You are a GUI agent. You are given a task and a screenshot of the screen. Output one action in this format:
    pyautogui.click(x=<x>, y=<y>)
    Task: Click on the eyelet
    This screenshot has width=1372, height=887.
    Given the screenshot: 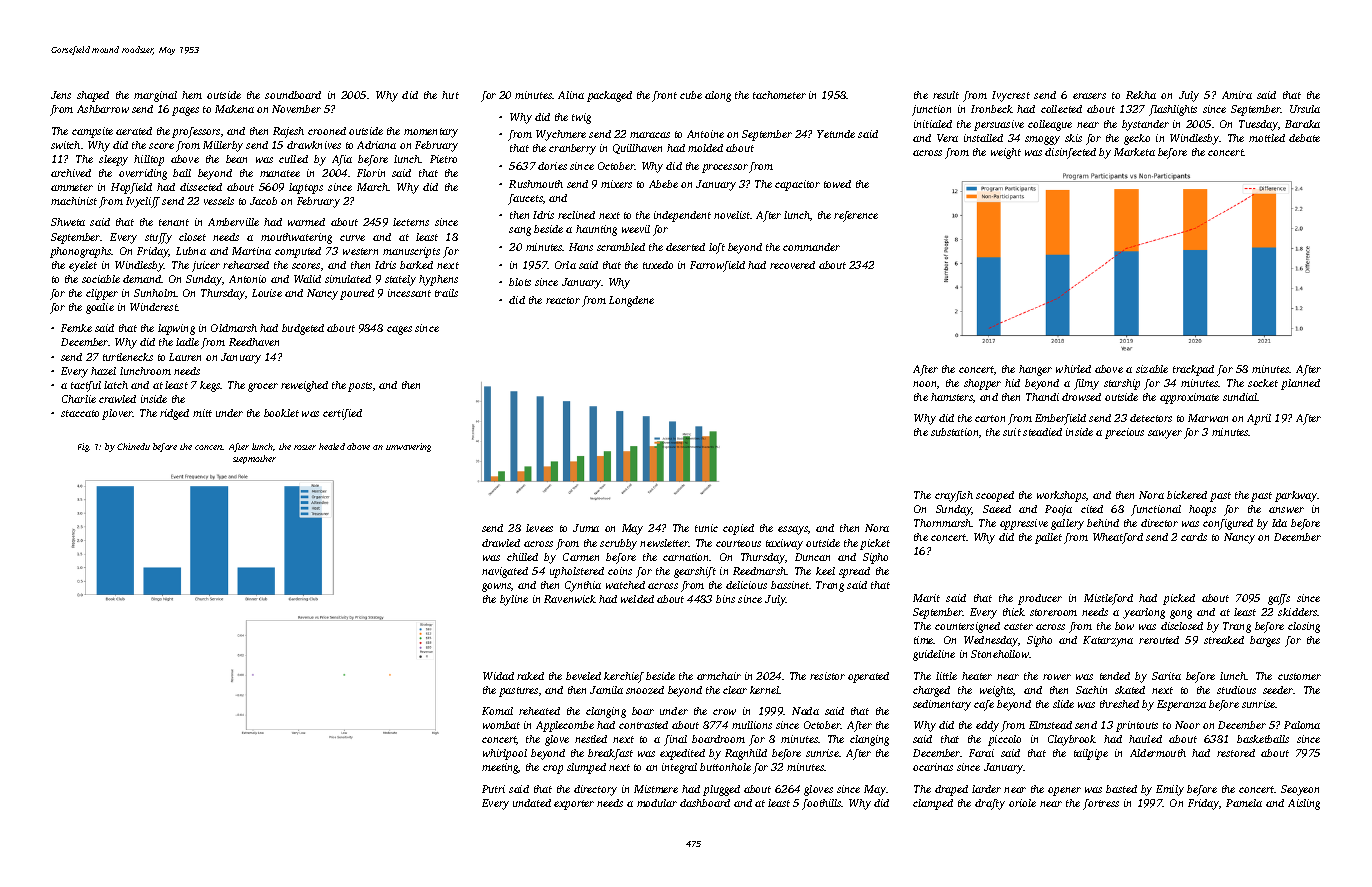 What is the action you would take?
    pyautogui.click(x=83, y=266)
